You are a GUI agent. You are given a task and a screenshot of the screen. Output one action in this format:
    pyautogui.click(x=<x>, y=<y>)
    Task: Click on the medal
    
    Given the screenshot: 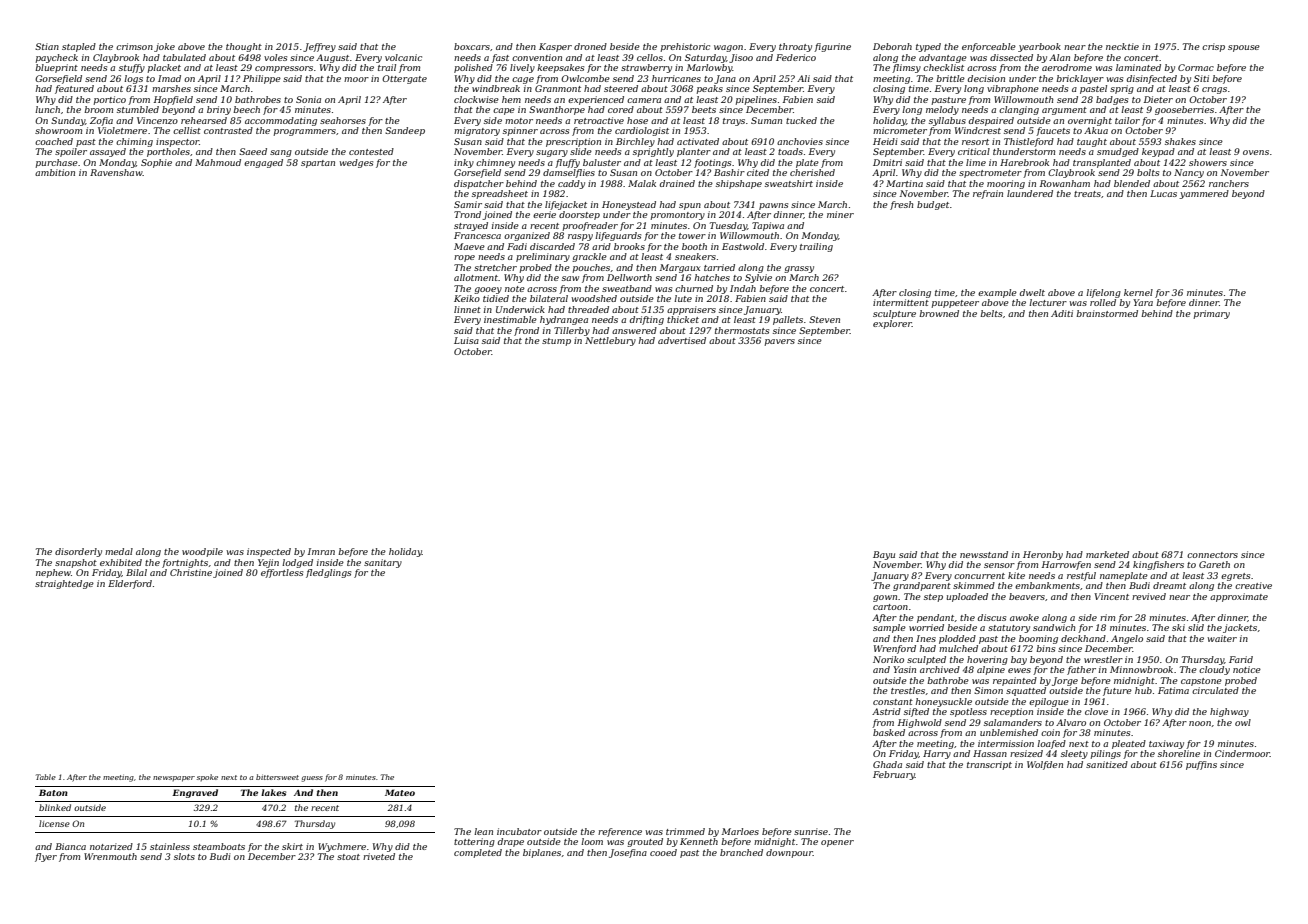 What is the action you would take?
    pyautogui.click(x=119, y=551)
